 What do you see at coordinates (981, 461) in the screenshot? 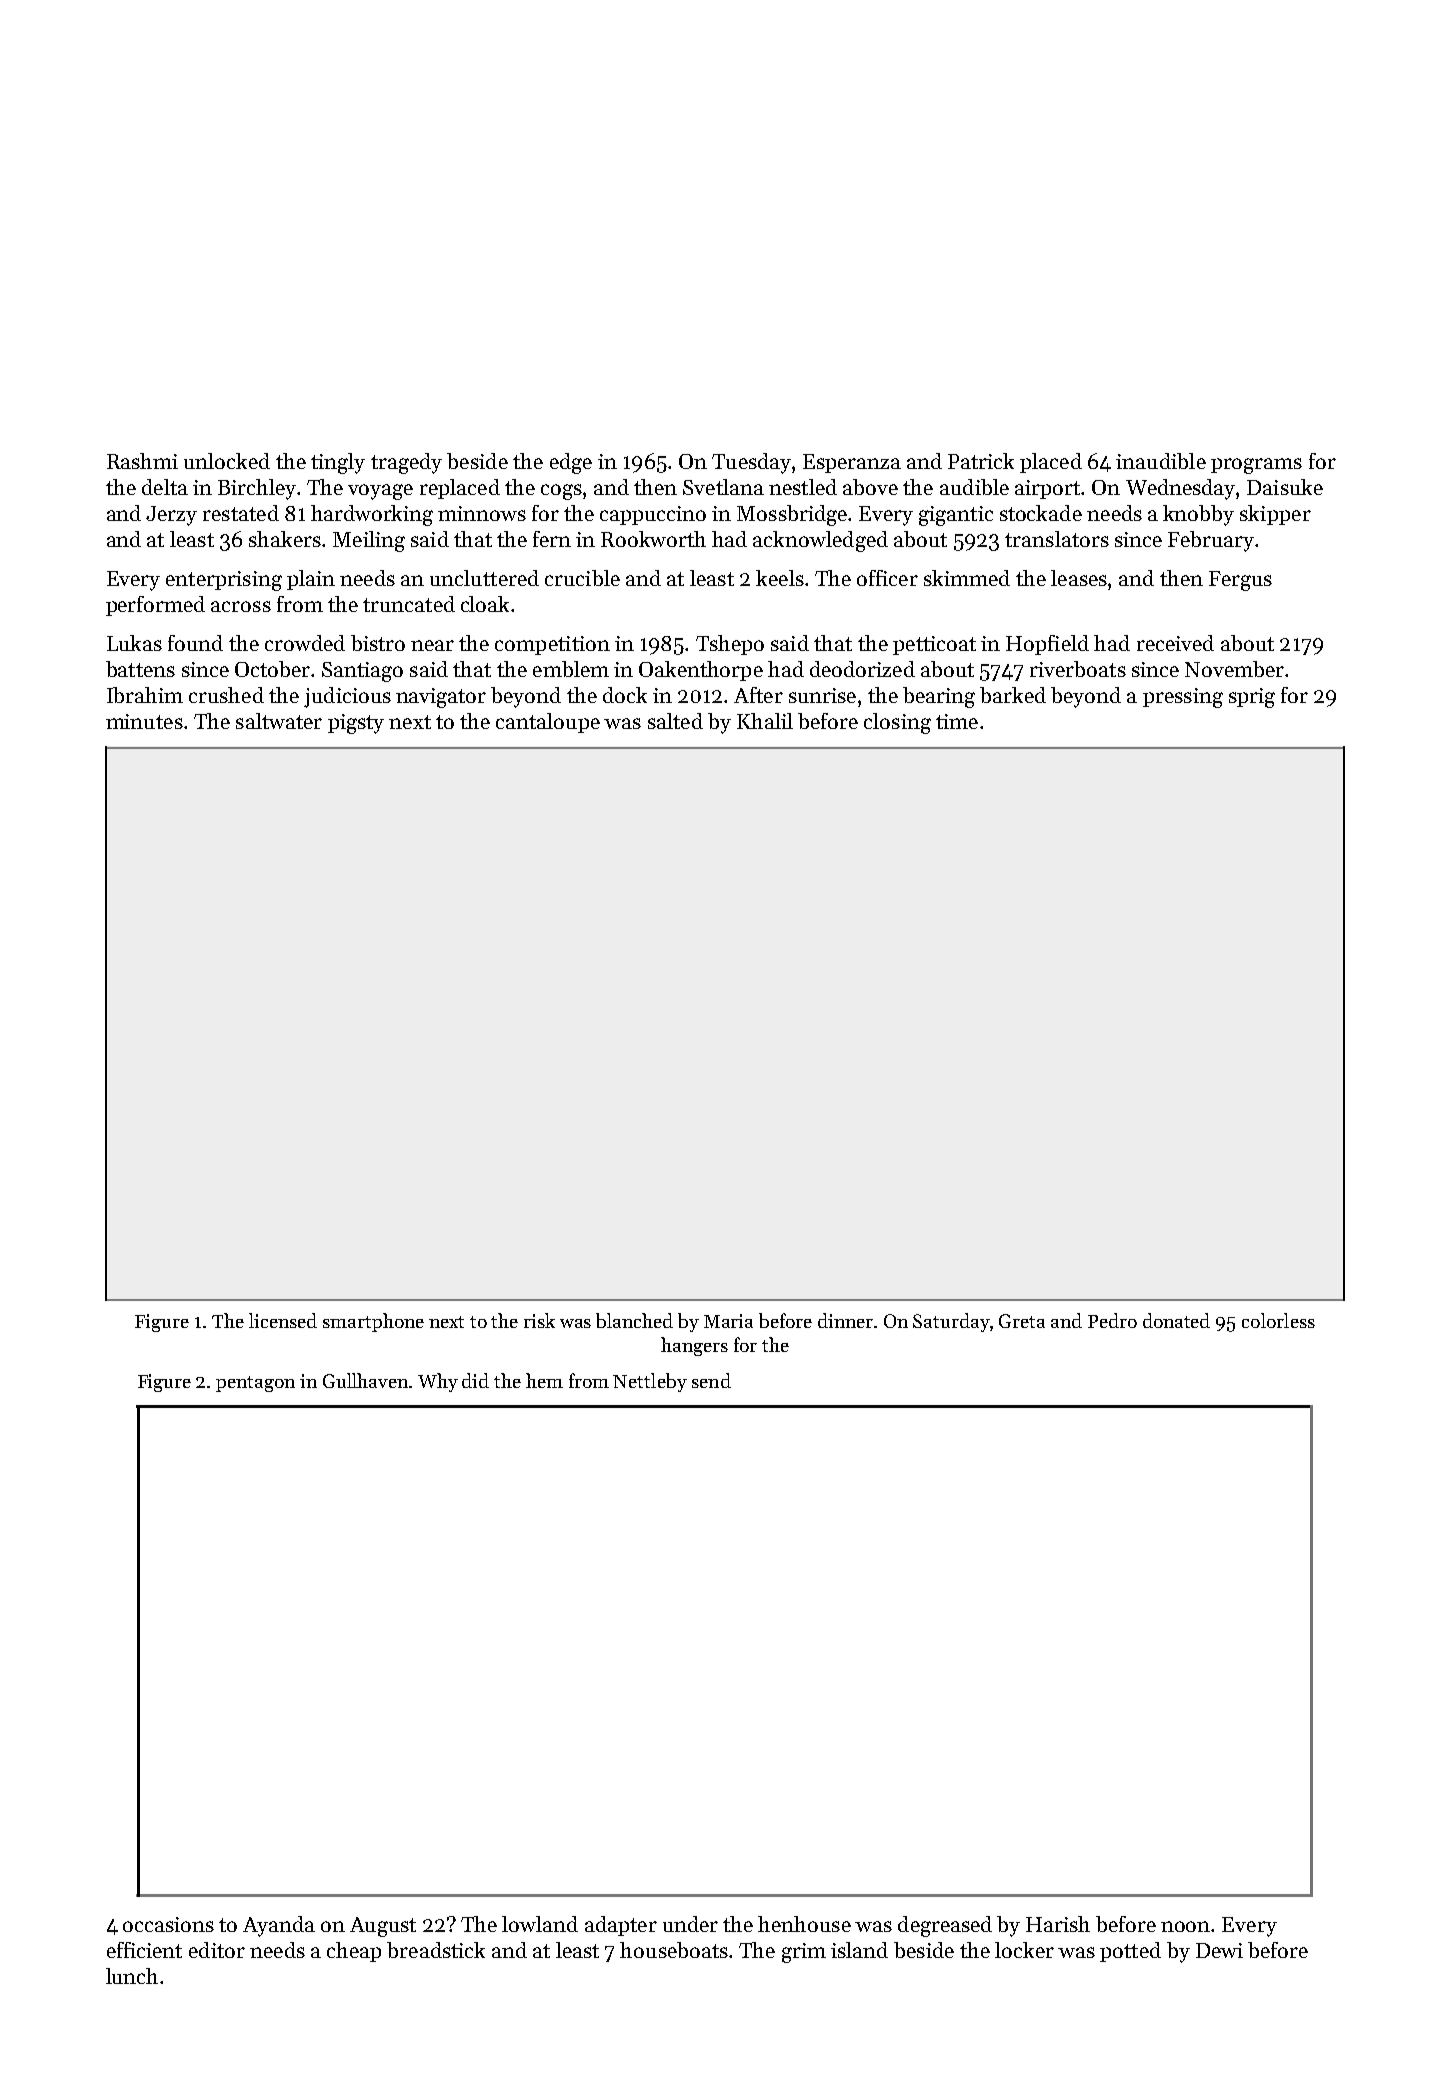
I see `Patrick` at bounding box center [981, 461].
